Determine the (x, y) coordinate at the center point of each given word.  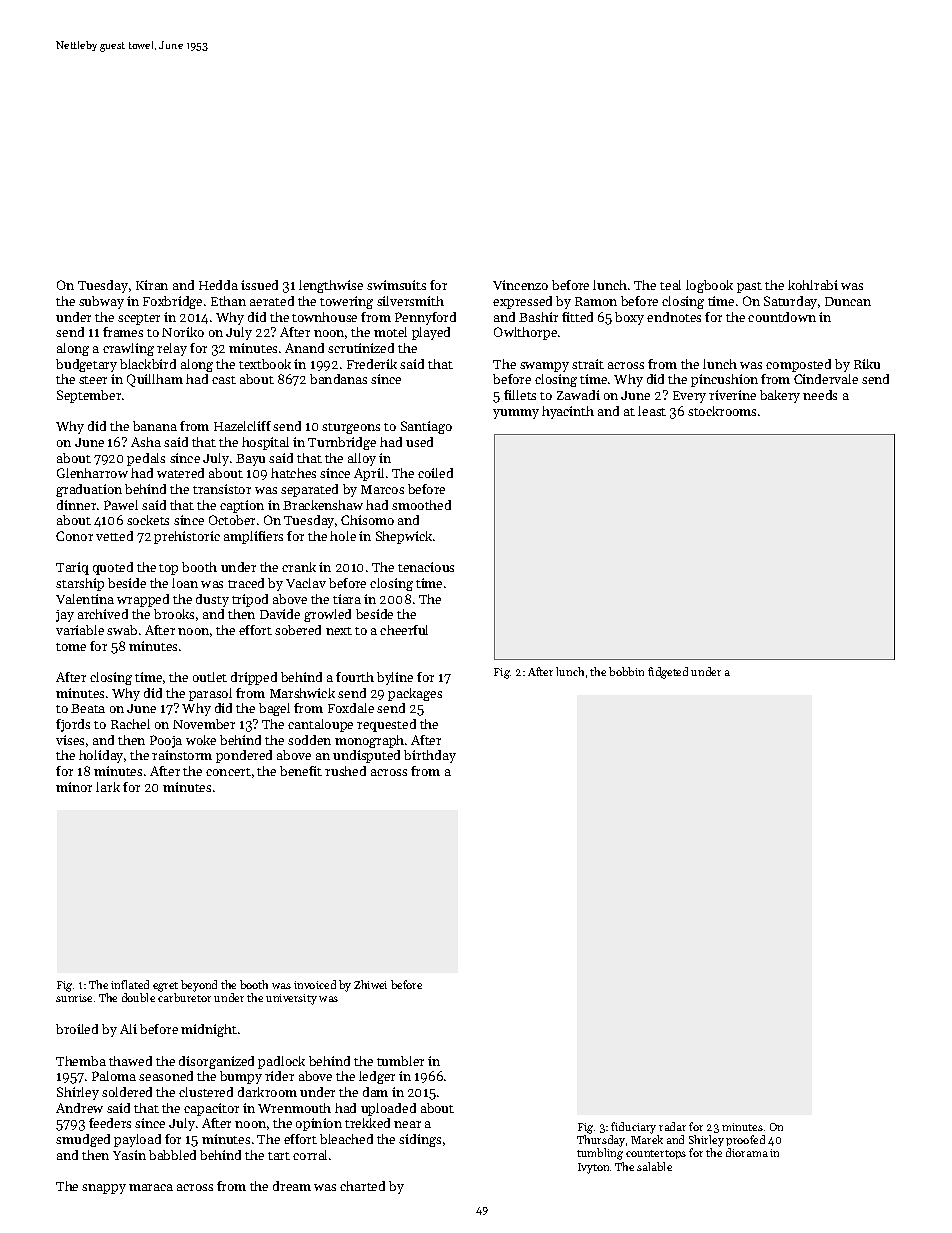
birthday (430, 756)
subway (101, 302)
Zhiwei (370, 984)
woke (201, 740)
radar (672, 1126)
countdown (782, 317)
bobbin (626, 671)
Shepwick (404, 537)
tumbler (400, 1061)
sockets (148, 520)
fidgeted (668, 673)
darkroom (267, 1092)
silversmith (410, 301)
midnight (209, 1030)
